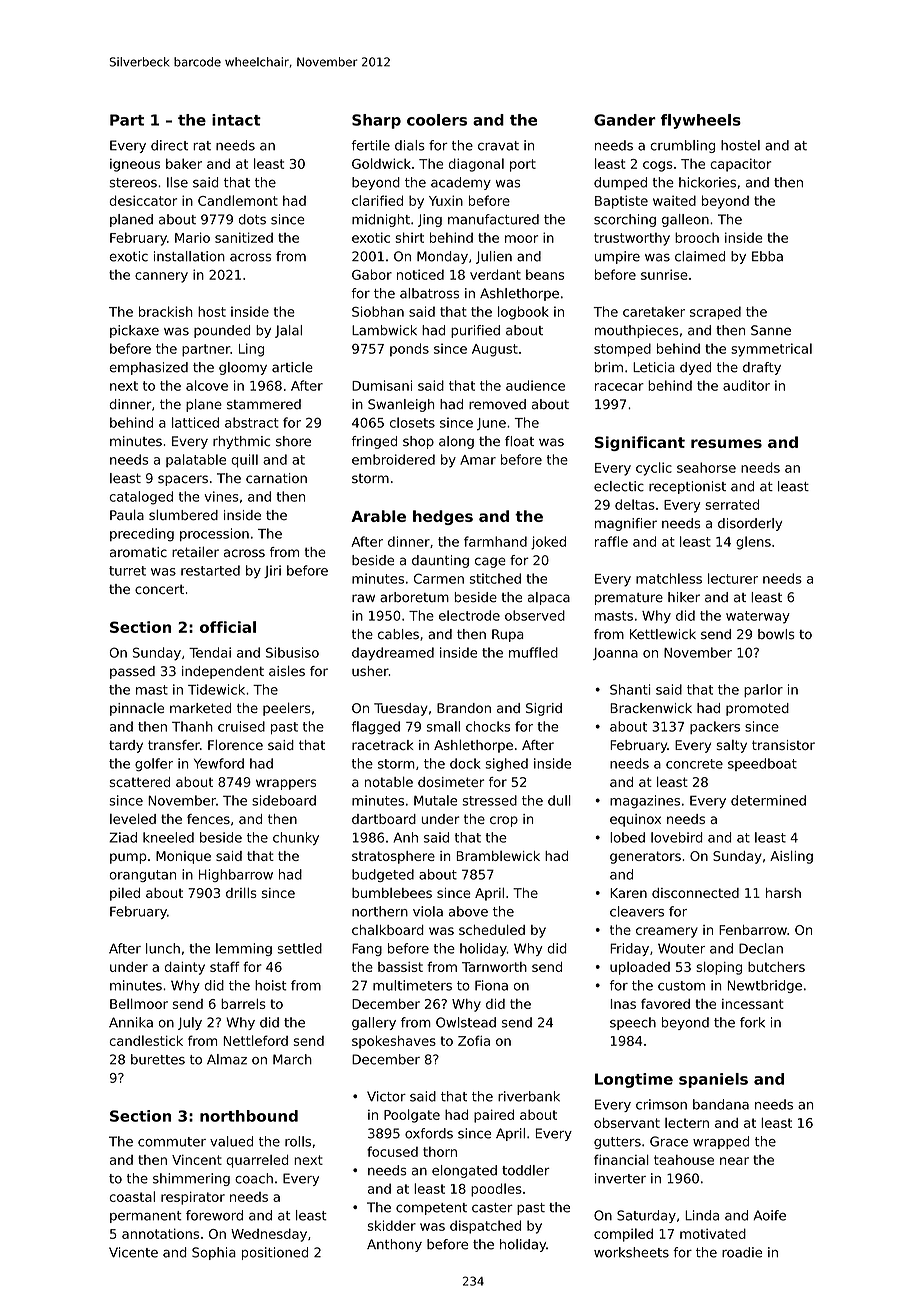  Describe the element at coordinates (131, 1022) in the document. I see `Annika` at that location.
